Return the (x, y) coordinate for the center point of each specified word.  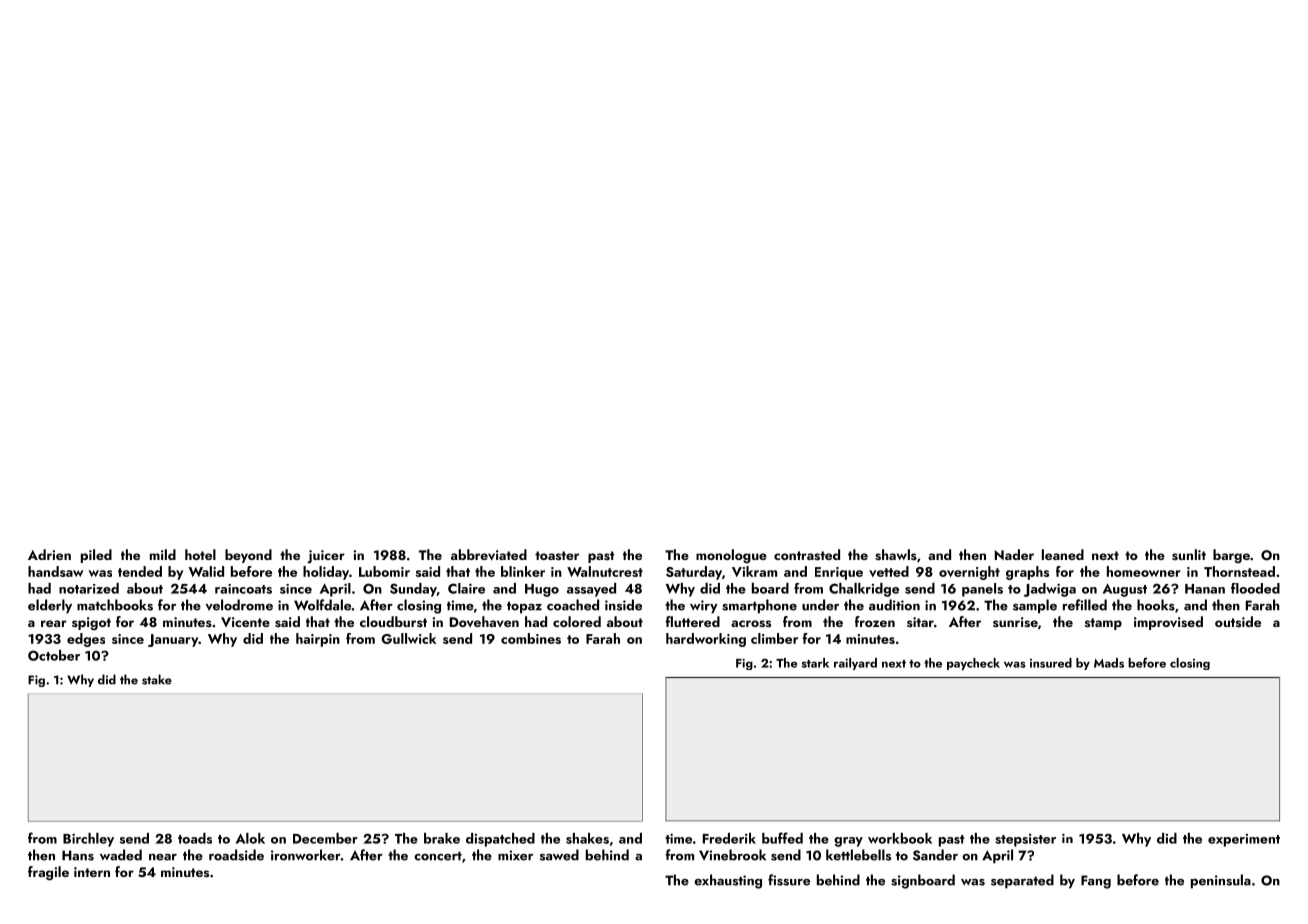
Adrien (49, 554)
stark (815, 663)
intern (92, 872)
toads (195, 838)
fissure (789, 880)
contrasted (807, 555)
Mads (1109, 663)
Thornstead (1239, 571)
